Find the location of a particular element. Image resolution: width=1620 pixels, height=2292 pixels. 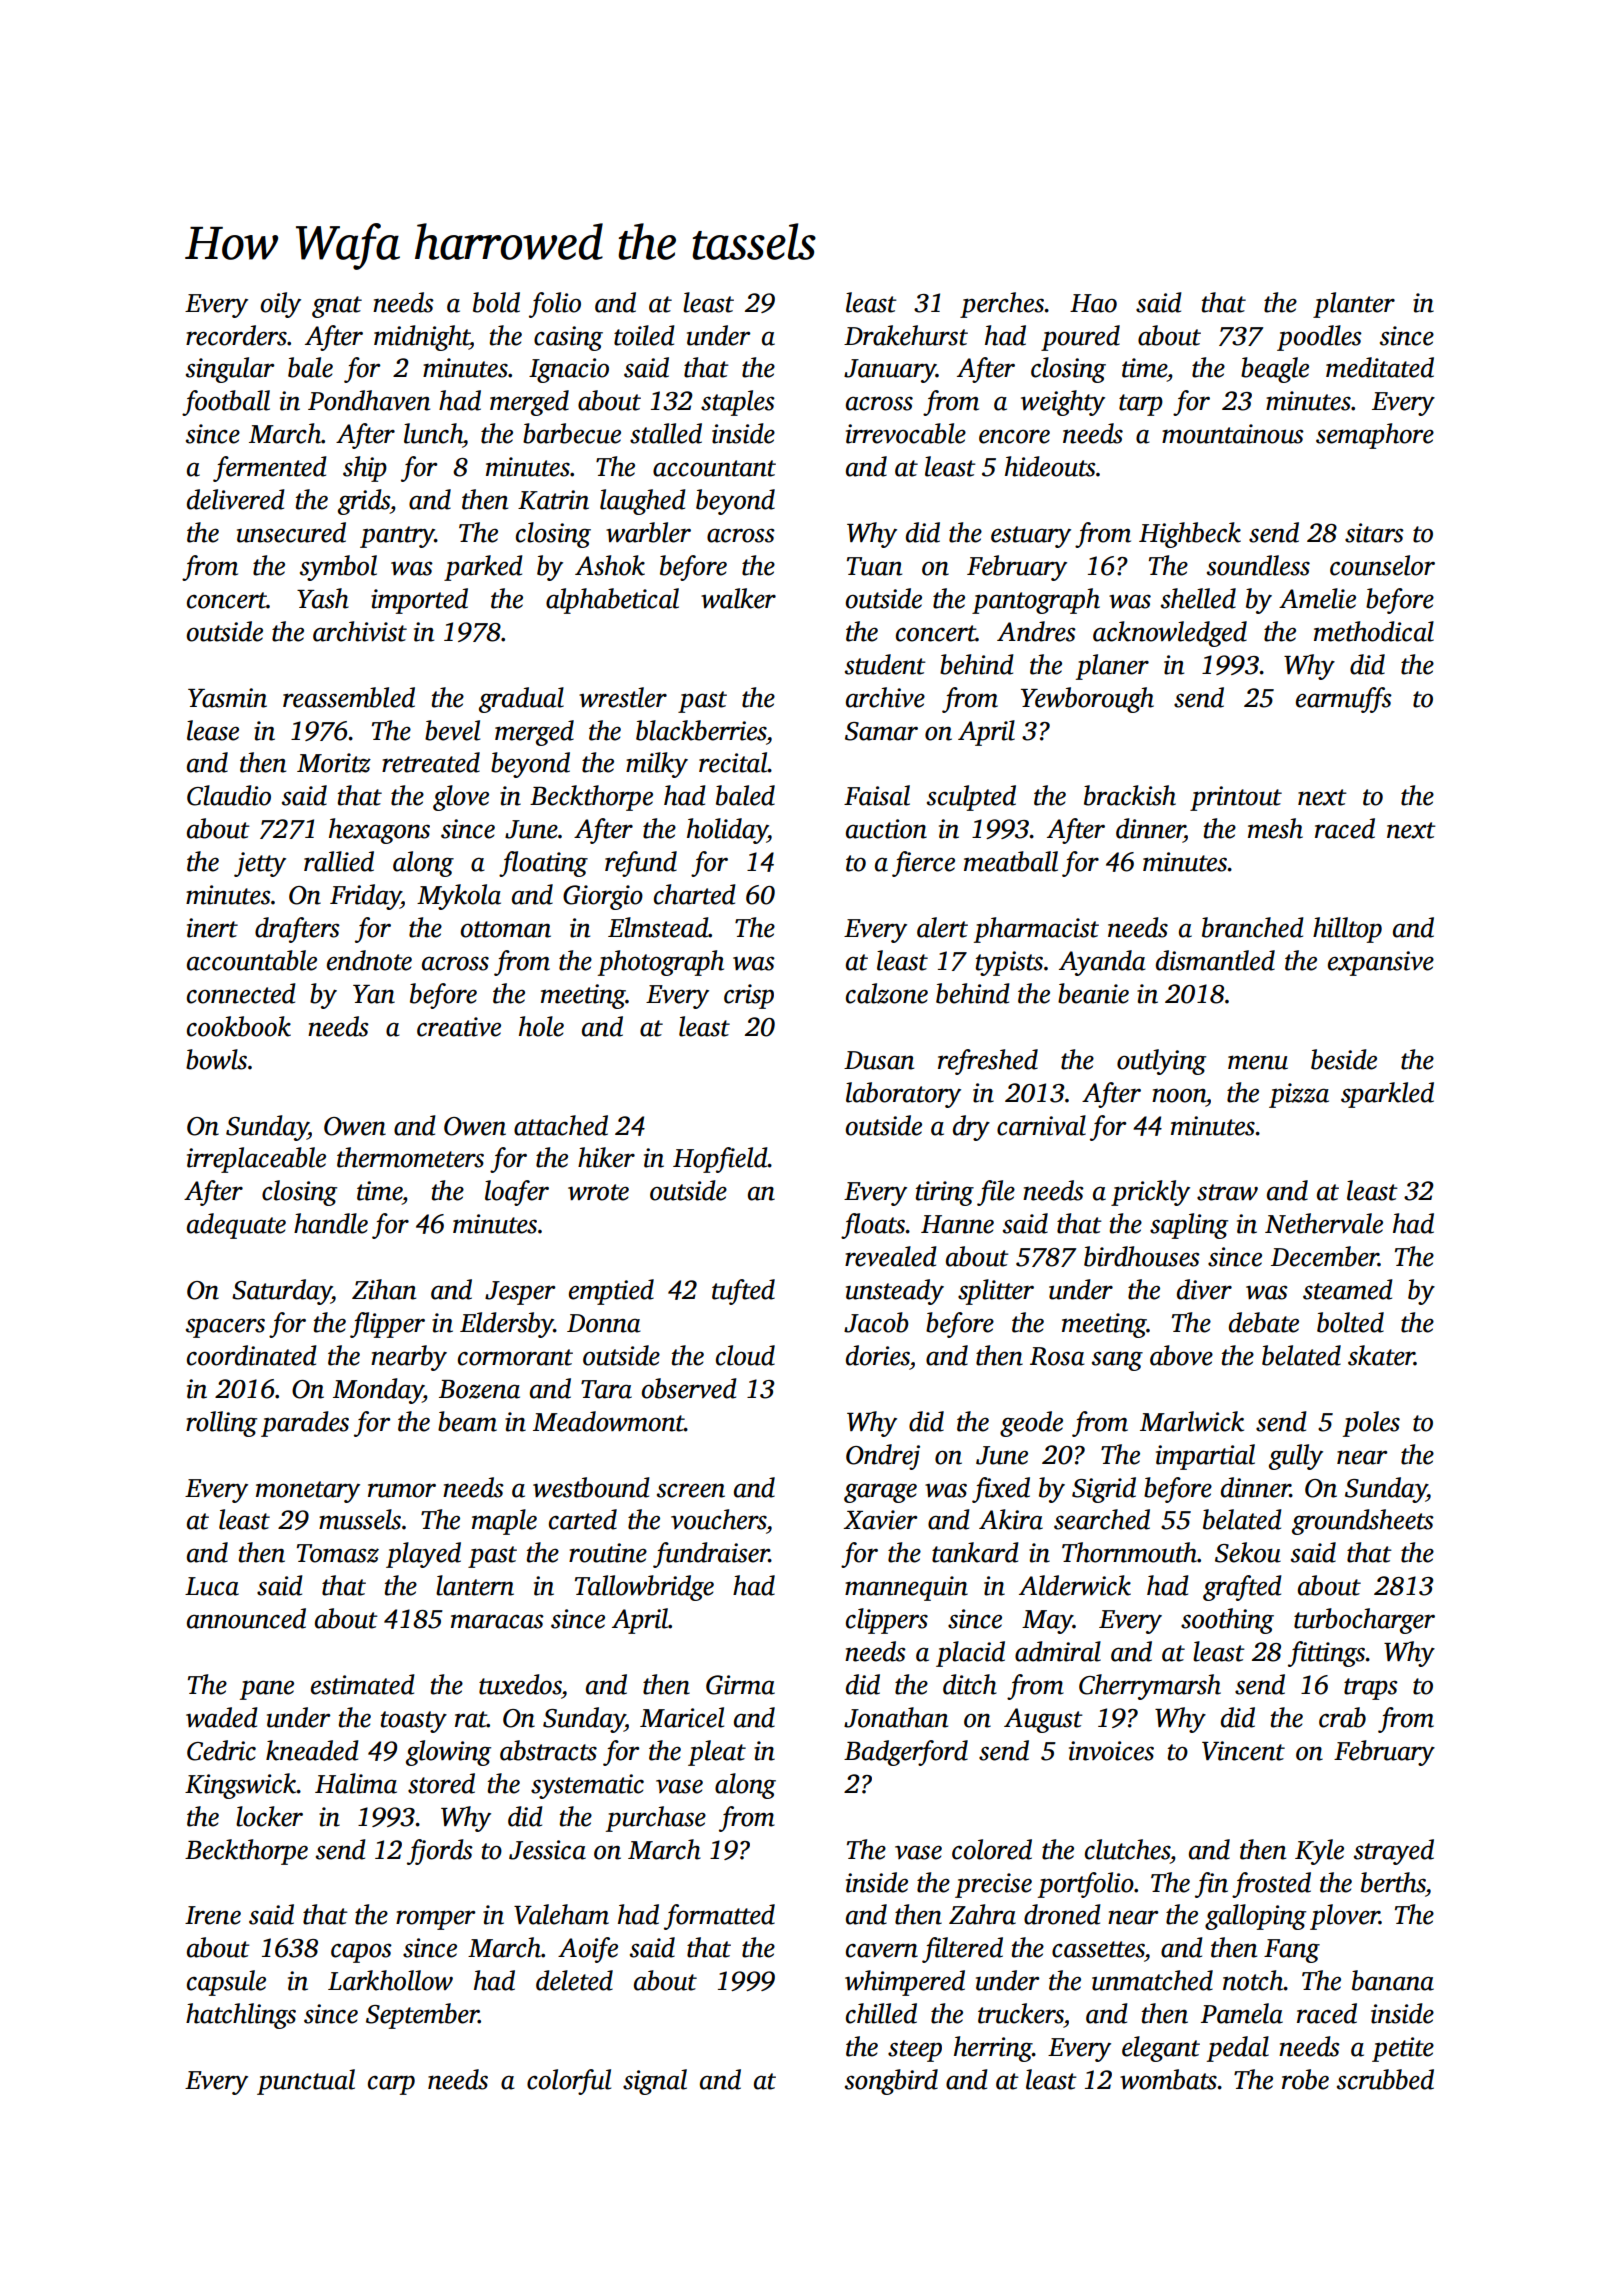

fittings is located at coordinates (1326, 1654).
